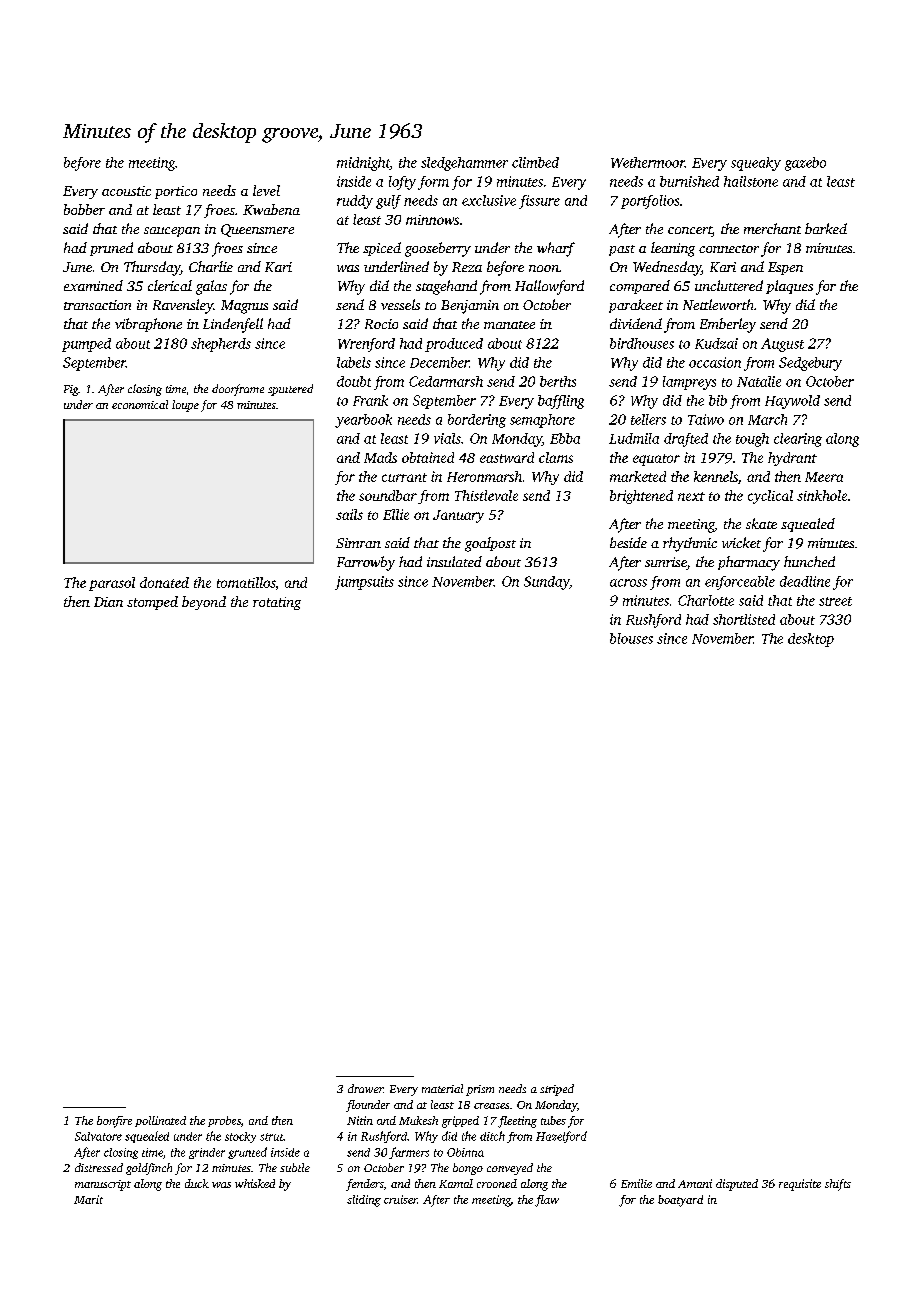 This screenshot has width=924, height=1308. What do you see at coordinates (744, 619) in the screenshot?
I see `shortlisted` at bounding box center [744, 619].
